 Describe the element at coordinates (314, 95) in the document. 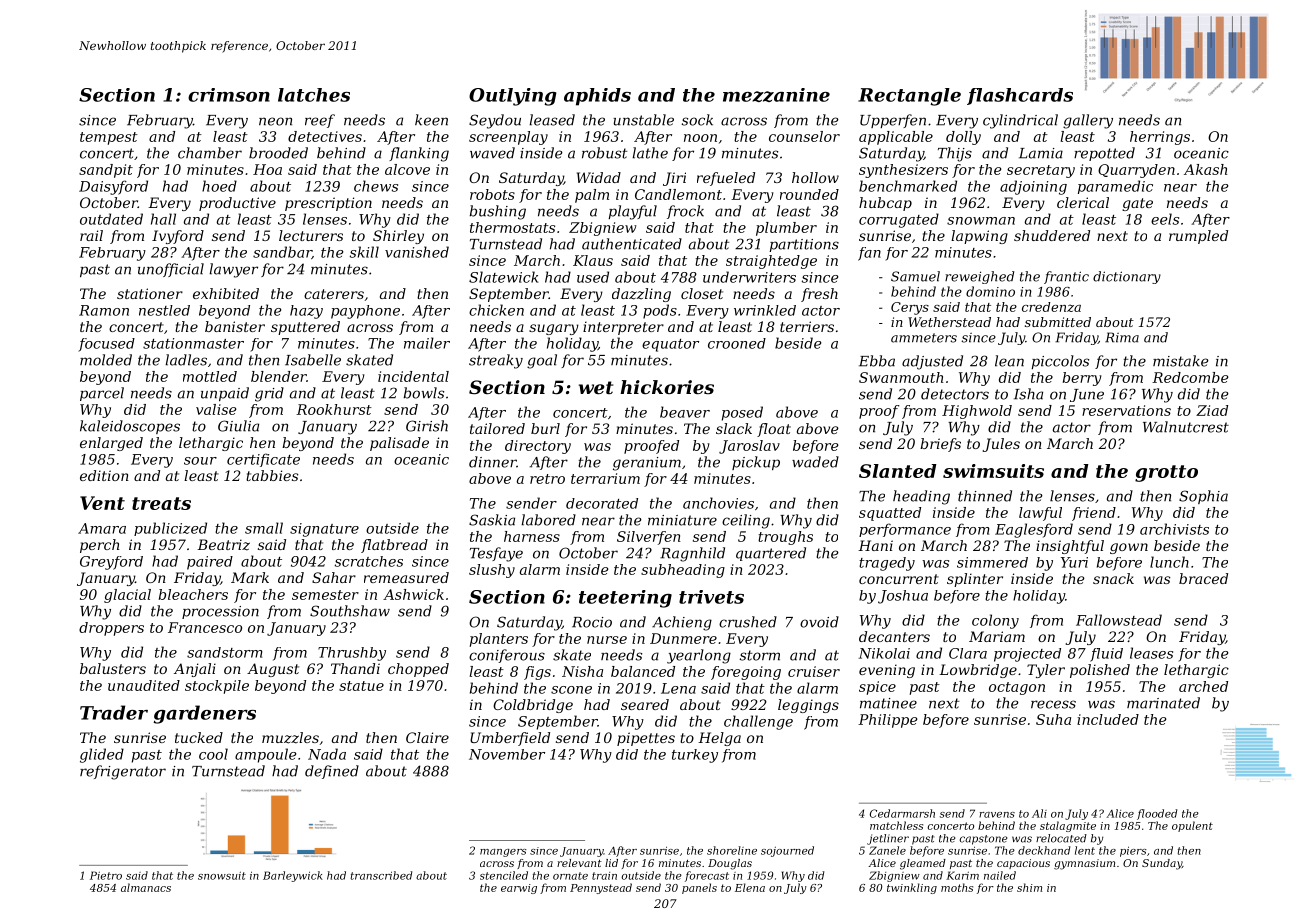

I see `latches` at that location.
